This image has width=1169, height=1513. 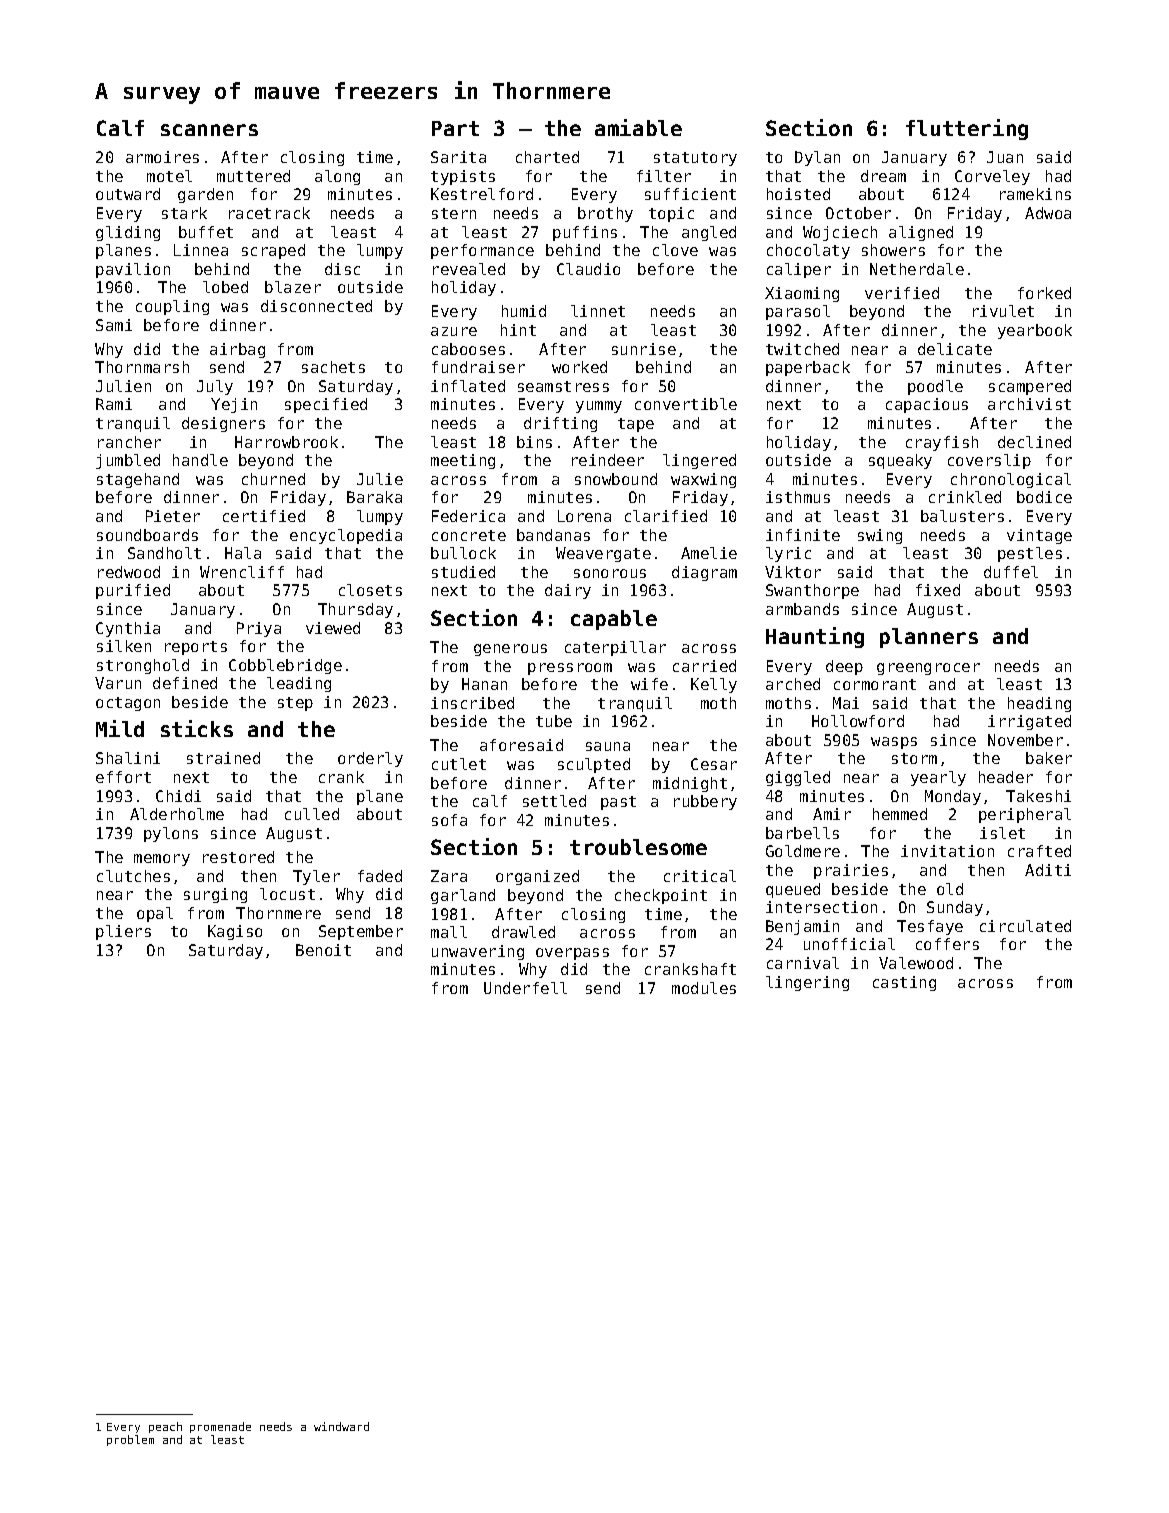 What do you see at coordinates (454, 331) in the image?
I see `azure` at bounding box center [454, 331].
